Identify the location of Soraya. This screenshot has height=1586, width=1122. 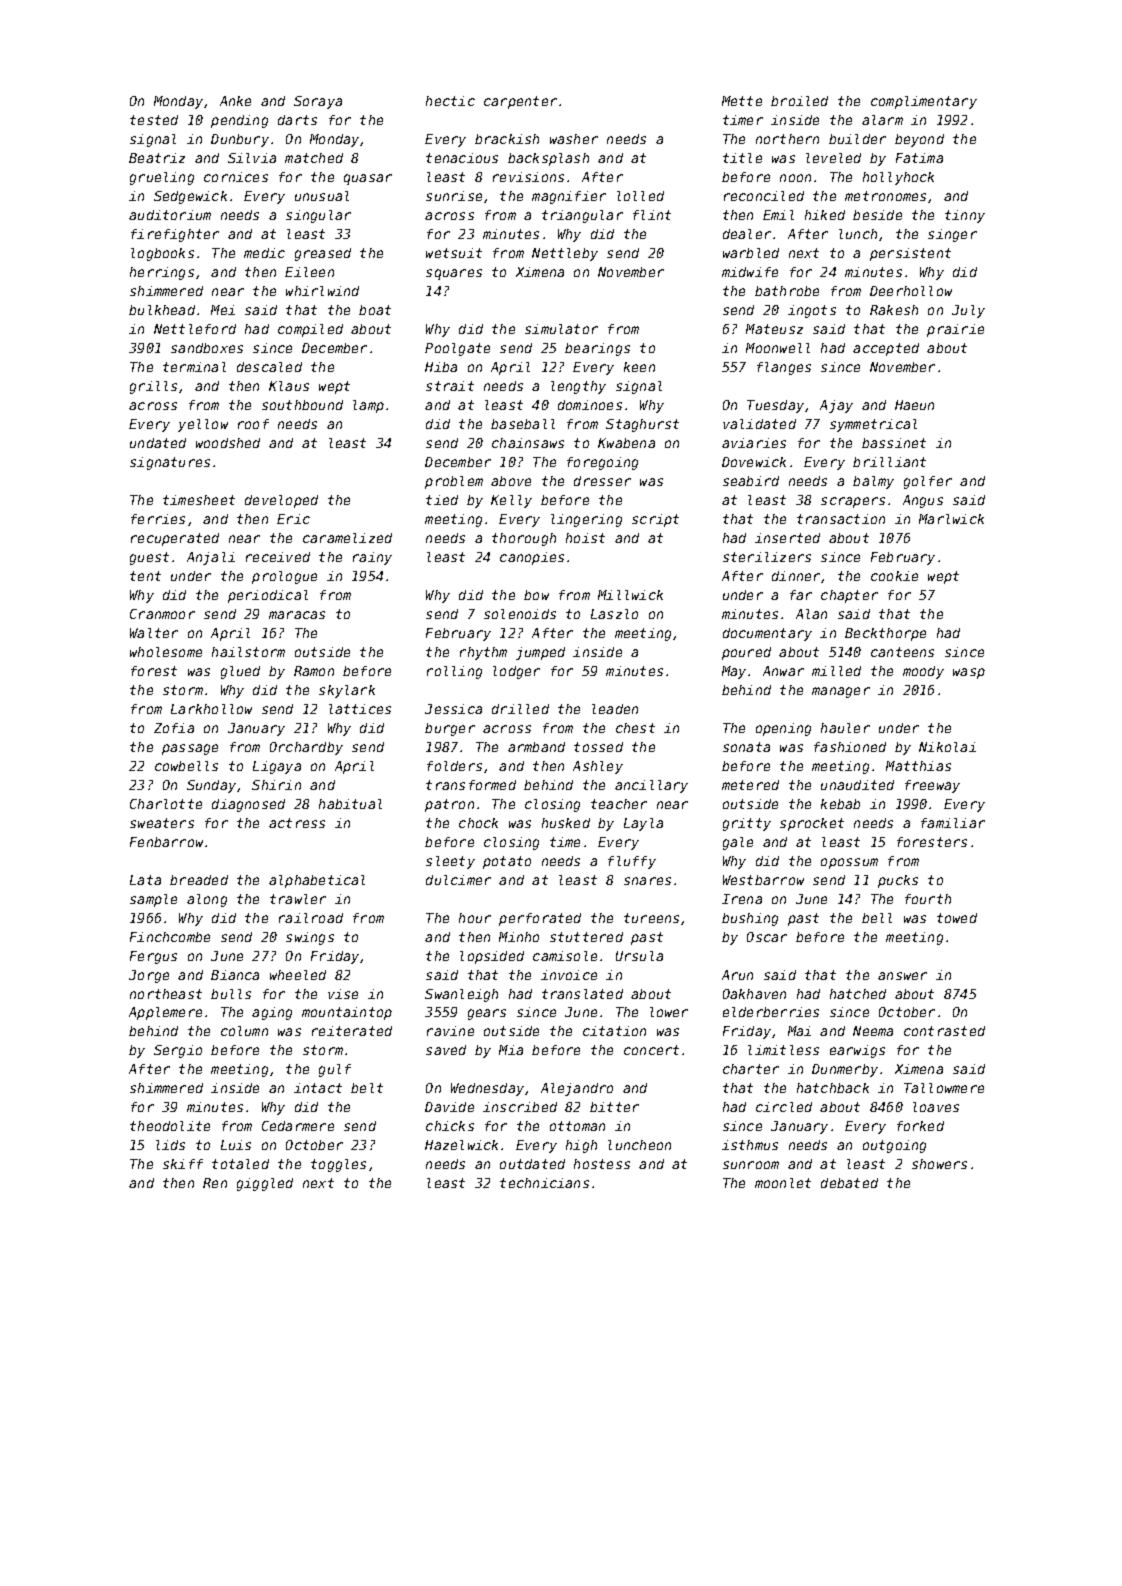
(318, 102).
